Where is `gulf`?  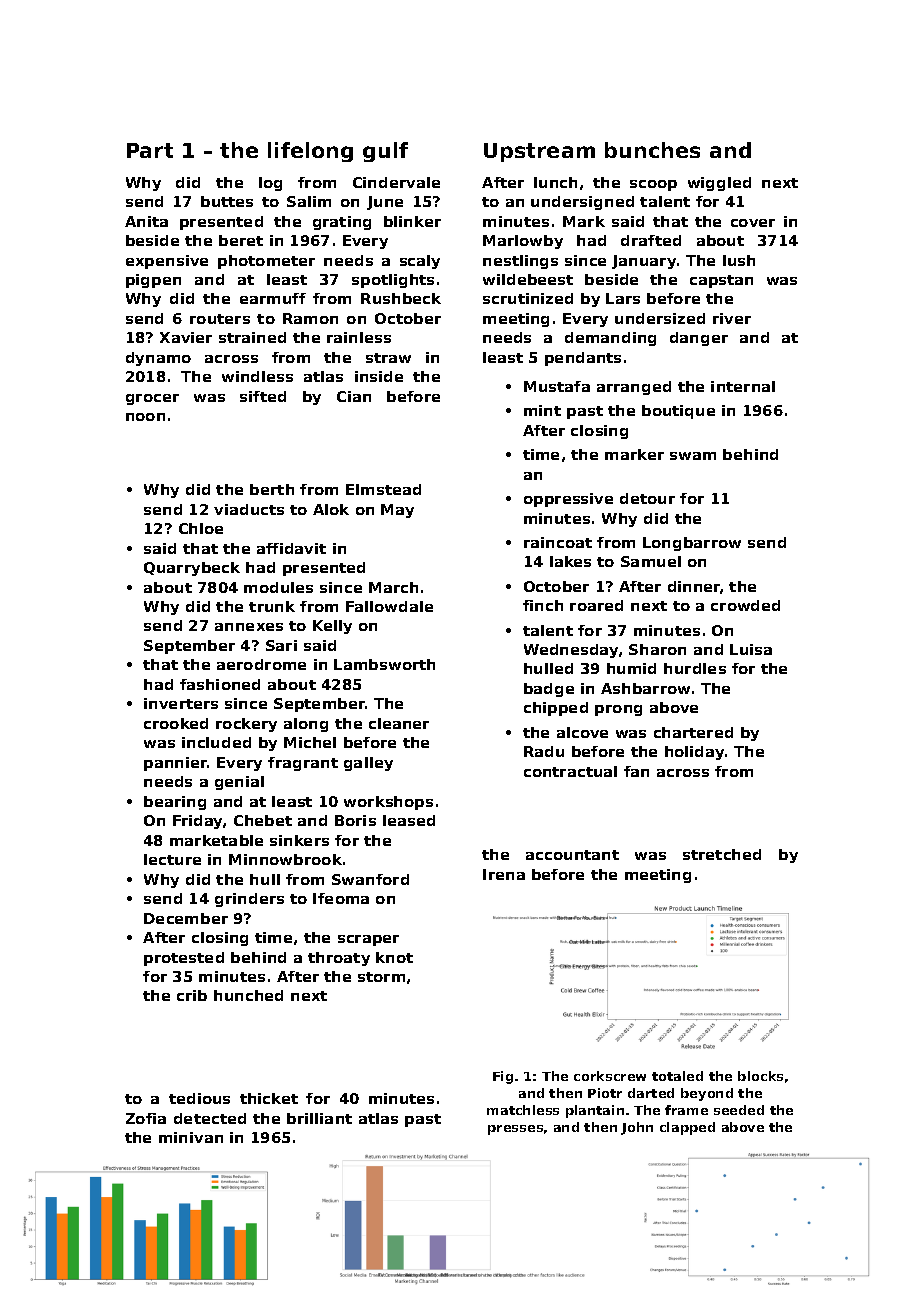
gulf is located at coordinates (385, 152).
